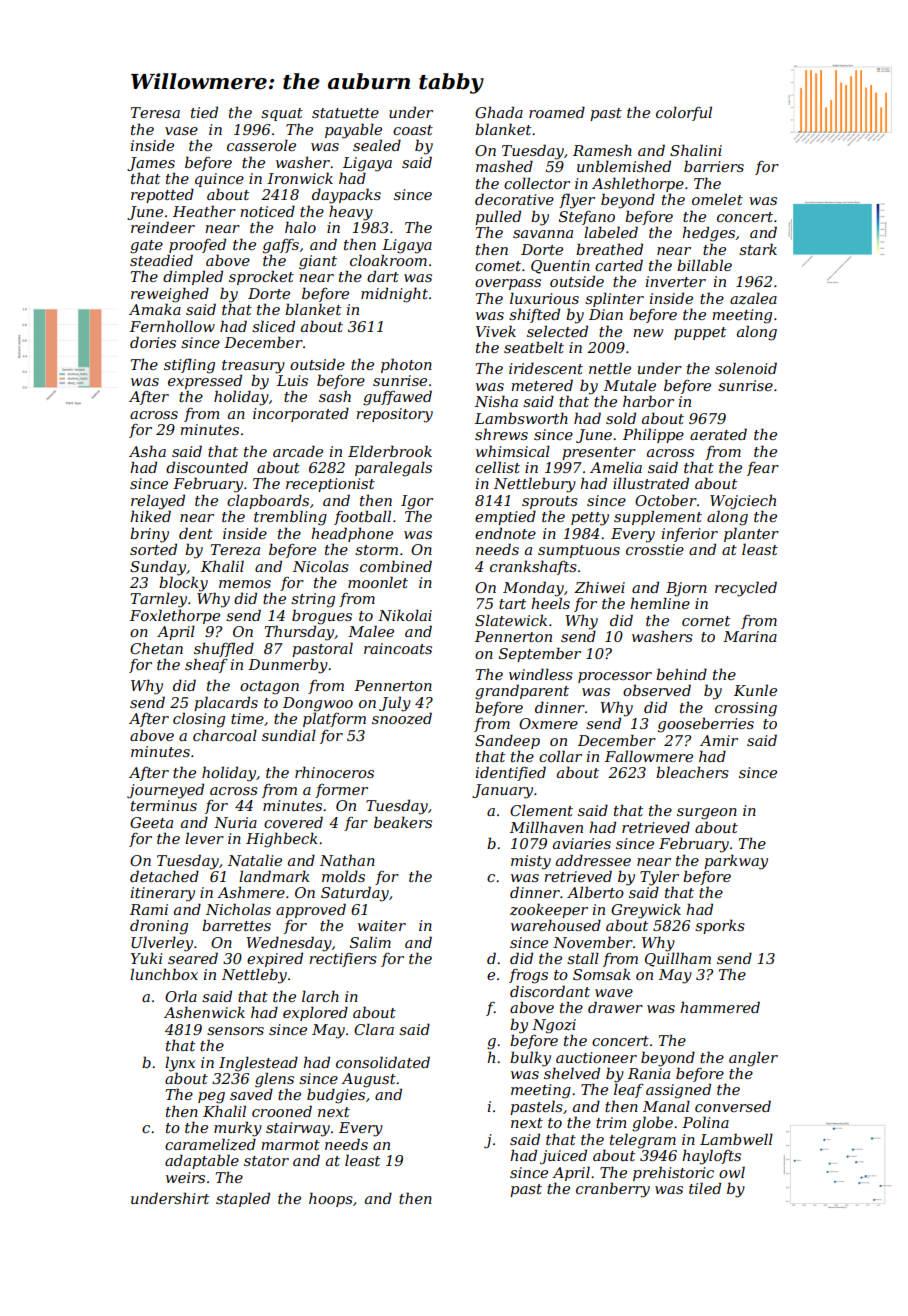  Describe the element at coordinates (718, 434) in the document. I see `aerated` at that location.
